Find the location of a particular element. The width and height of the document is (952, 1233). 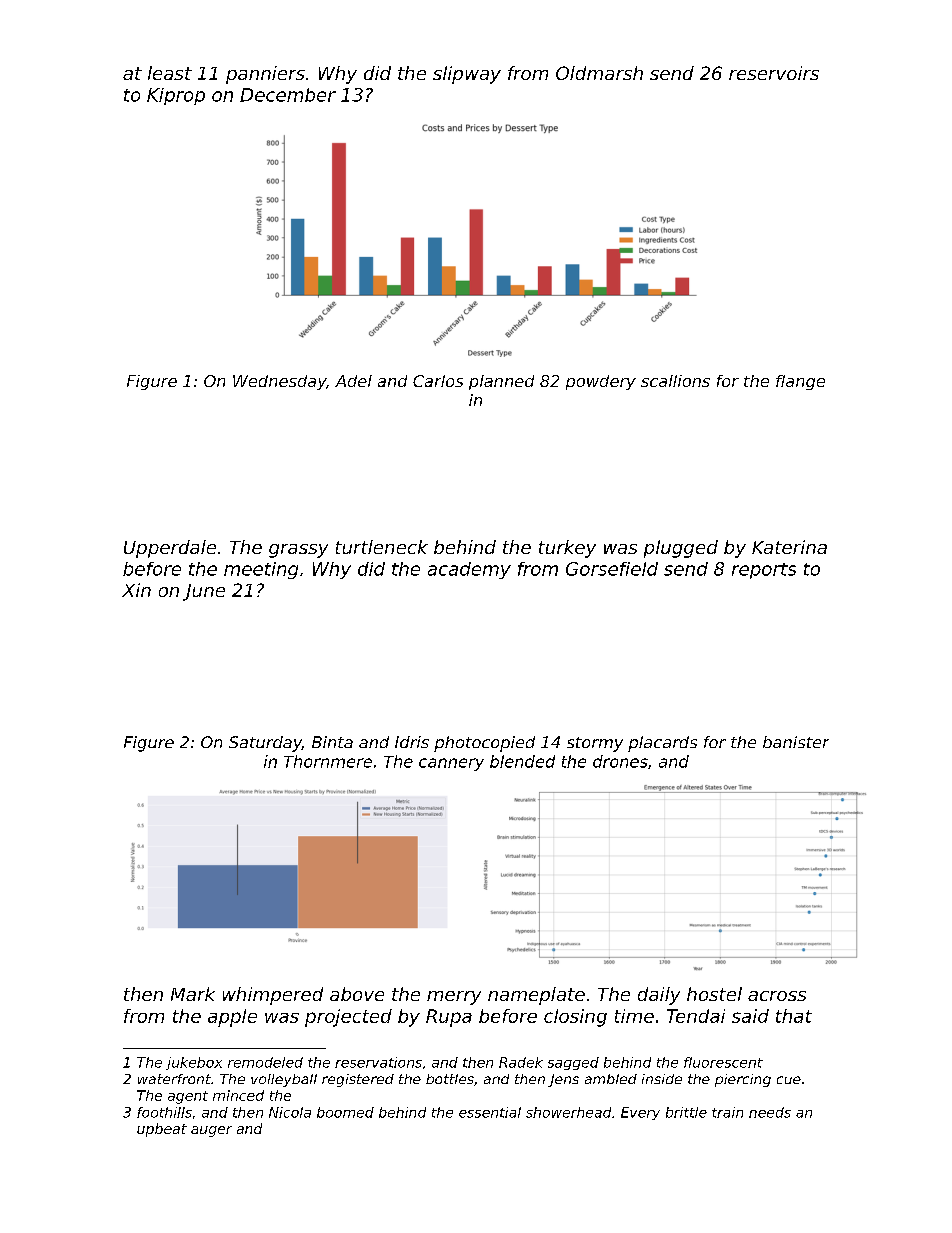

merry is located at coordinates (454, 998).
